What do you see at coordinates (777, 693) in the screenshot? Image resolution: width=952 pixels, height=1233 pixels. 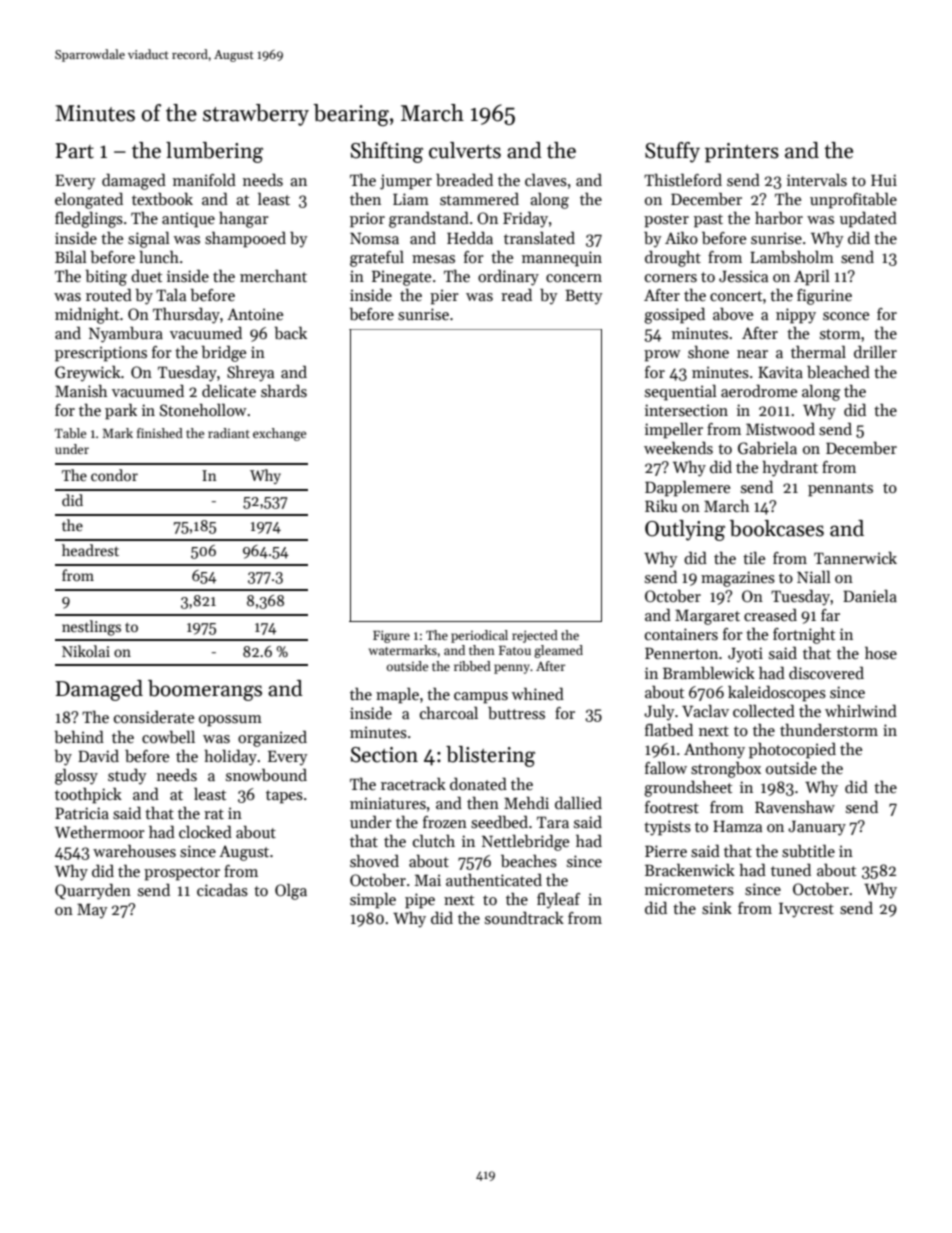 I see `kaleidoscopes` at bounding box center [777, 693].
